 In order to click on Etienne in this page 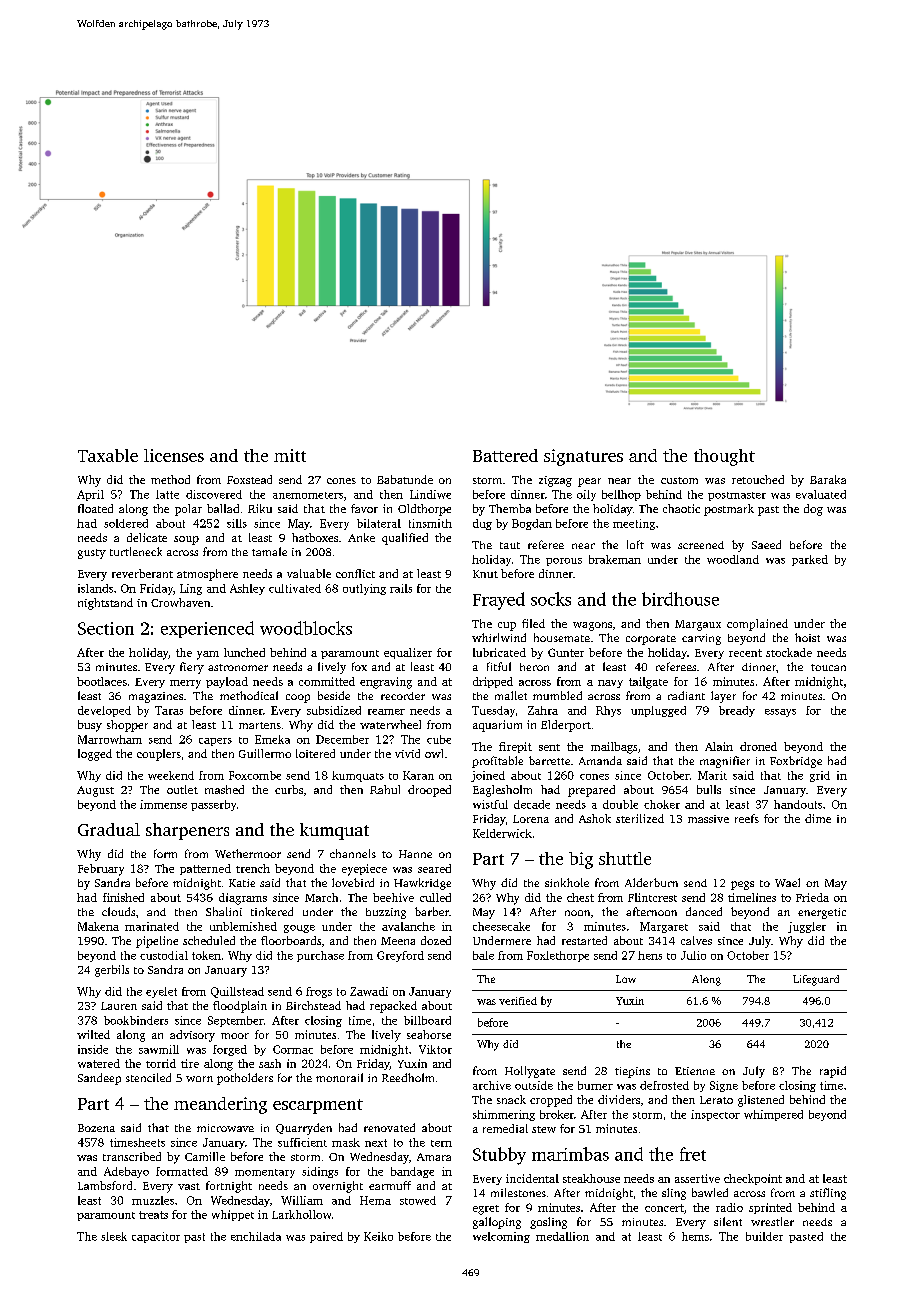, I will do `click(695, 1071)`.
